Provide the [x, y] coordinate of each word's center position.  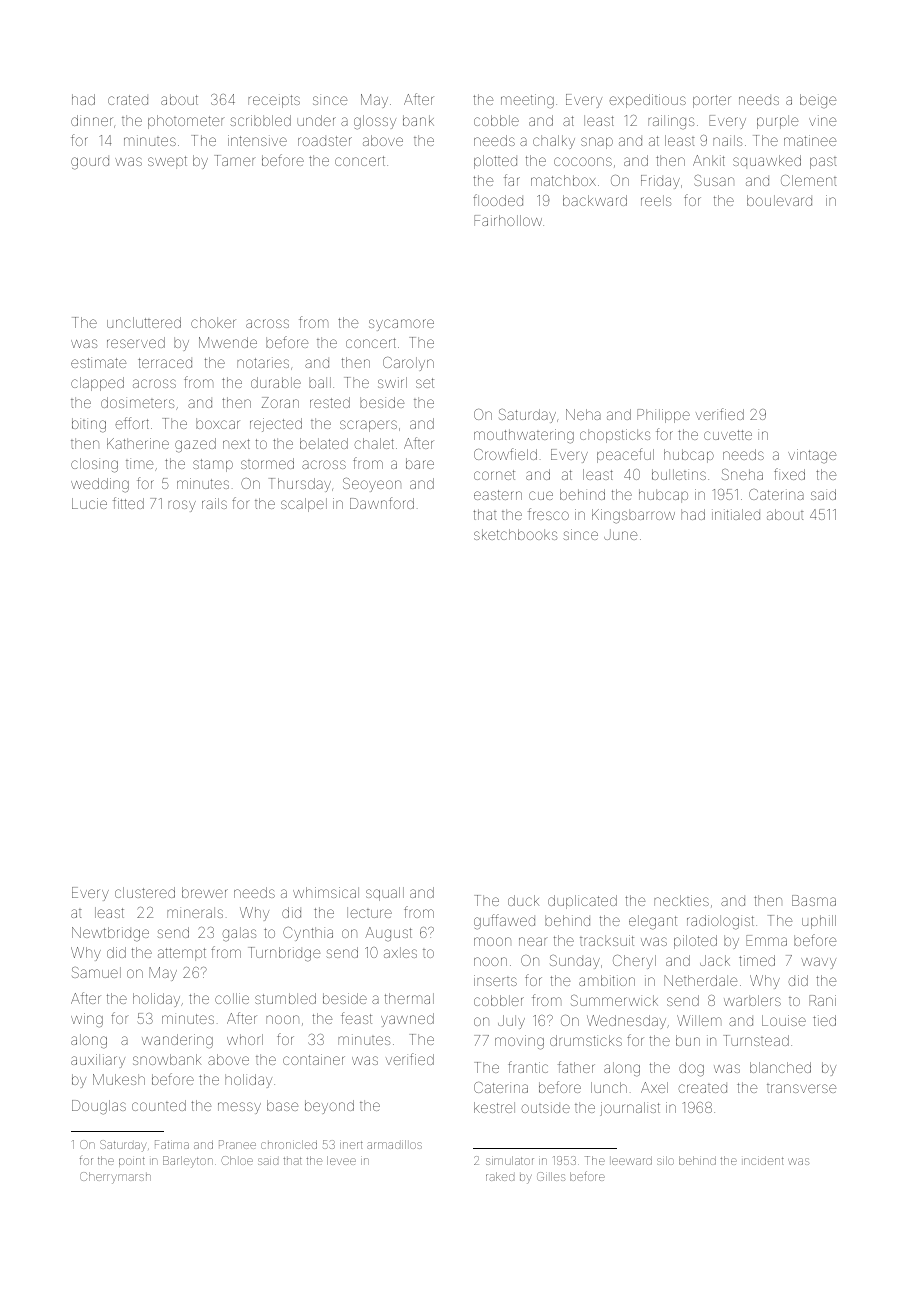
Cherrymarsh [115, 1178]
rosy [182, 506]
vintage [812, 456]
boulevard [779, 200]
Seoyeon [372, 485]
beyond [329, 1107]
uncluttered [144, 322]
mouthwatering [524, 436]
